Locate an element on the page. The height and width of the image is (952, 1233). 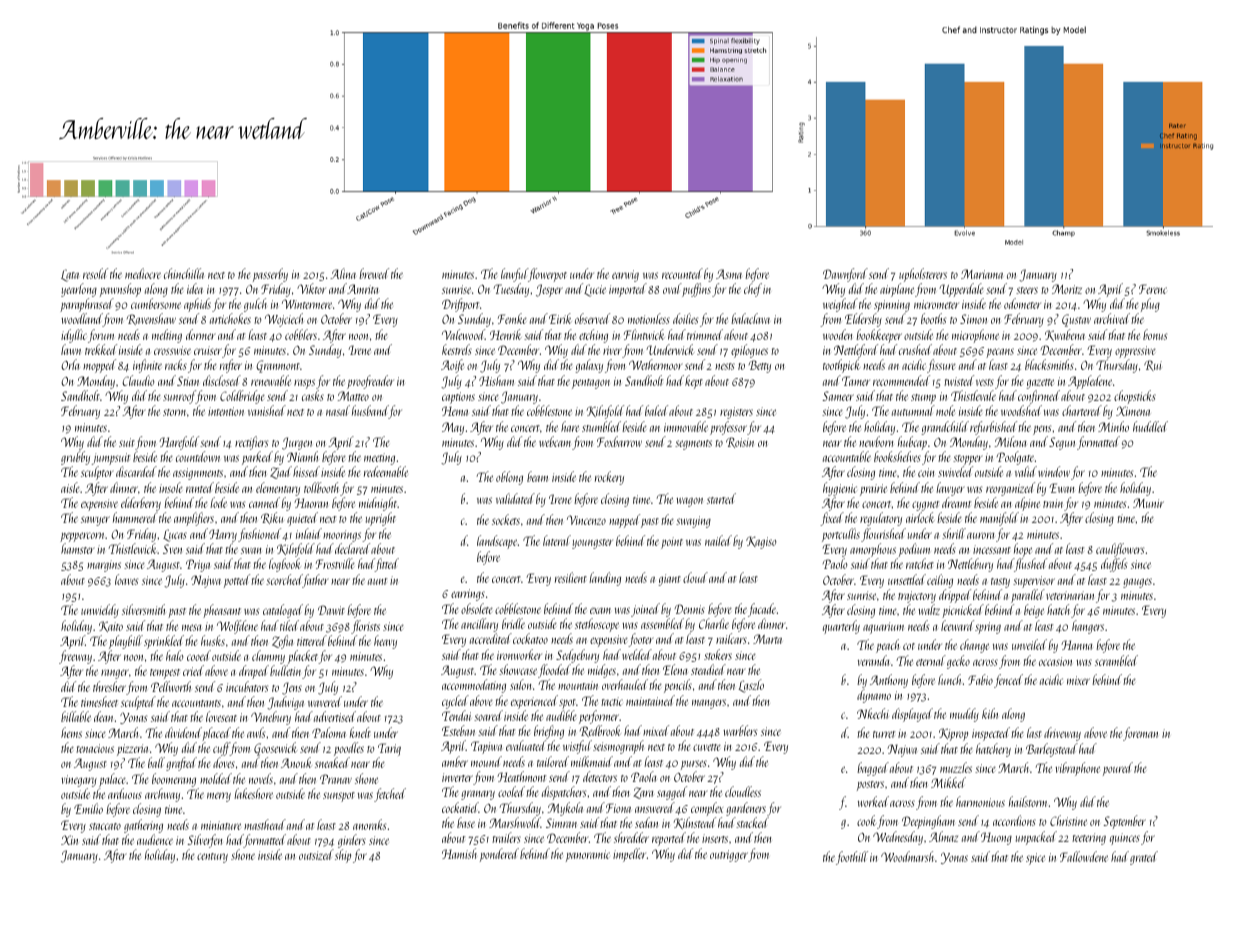
train is located at coordinates (1053, 503).
